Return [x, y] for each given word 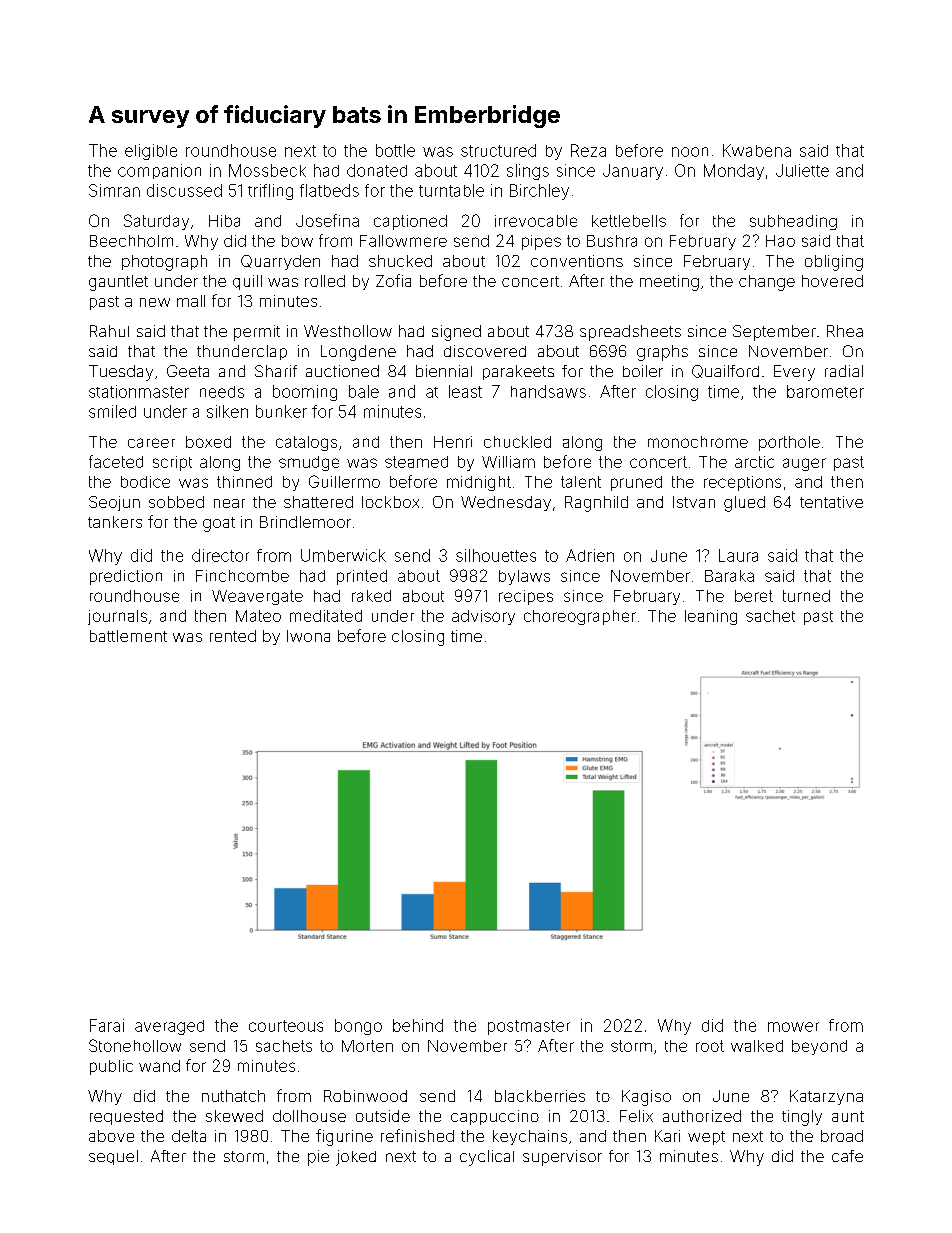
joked [356, 1158]
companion [159, 171]
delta [189, 1136]
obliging [834, 263]
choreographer [580, 617]
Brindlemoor [305, 522]
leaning [711, 617]
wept [706, 1138]
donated [377, 170]
